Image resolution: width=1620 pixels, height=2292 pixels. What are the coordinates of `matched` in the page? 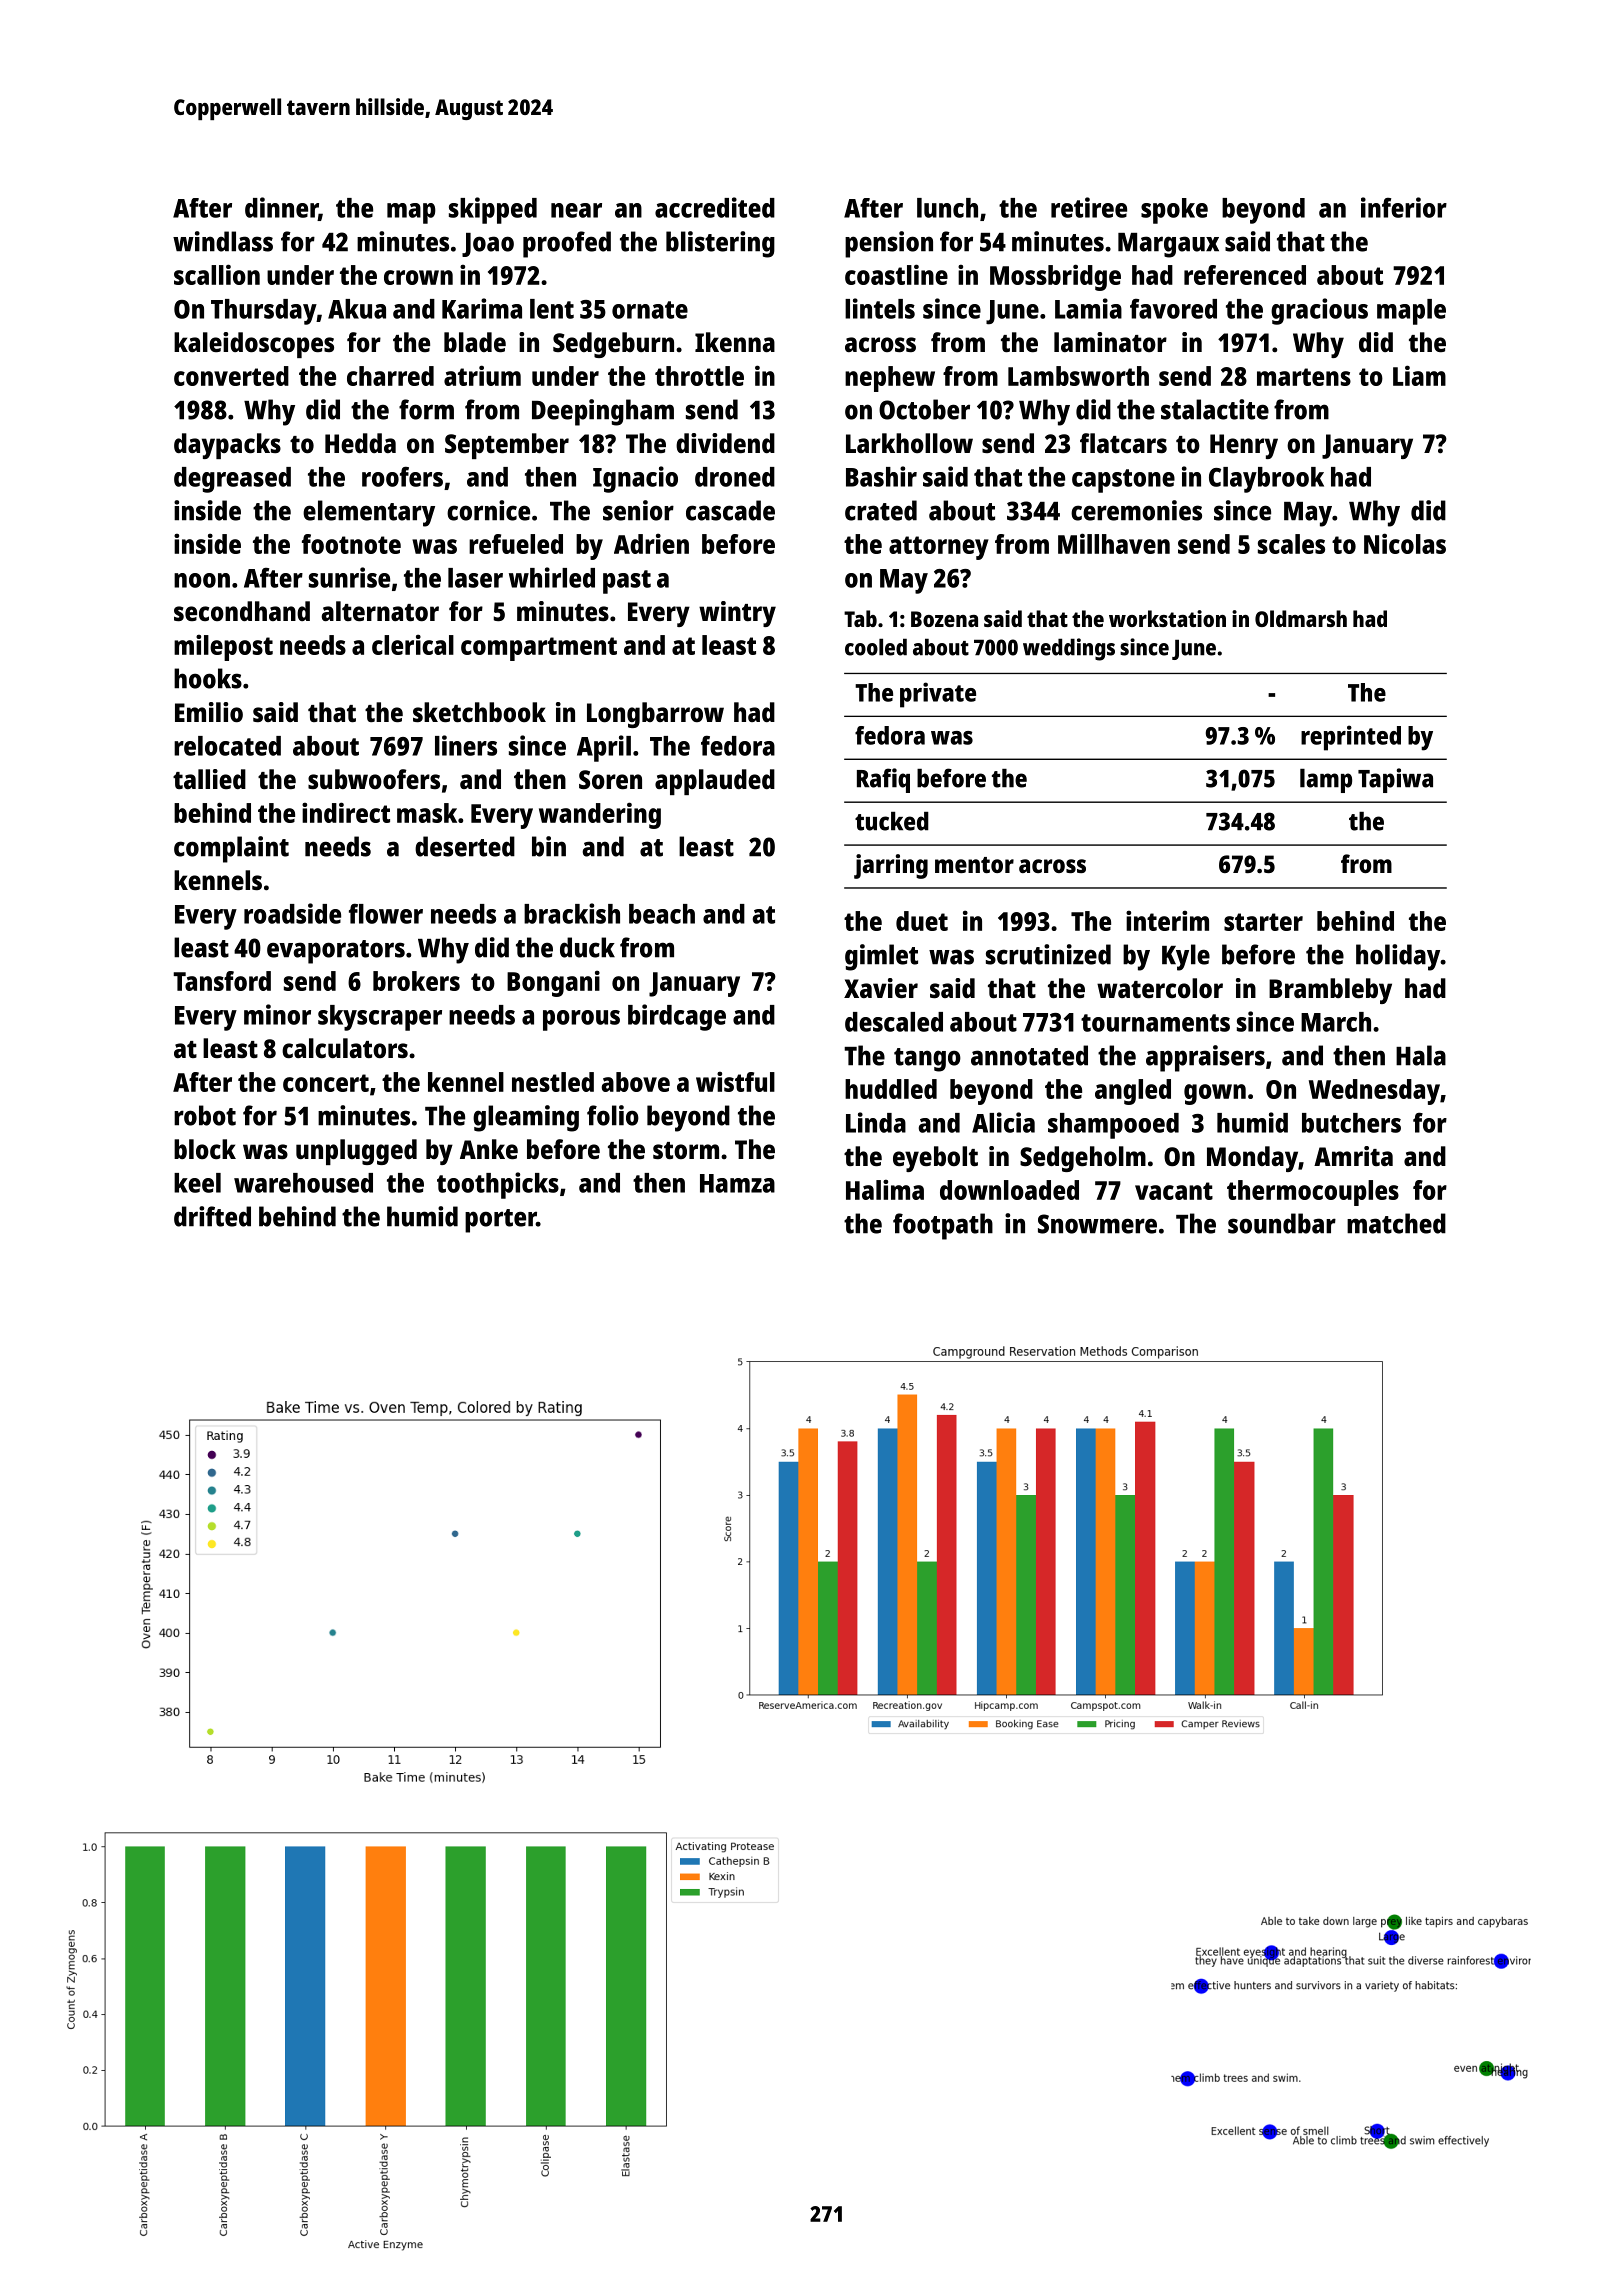 It's located at (1396, 1223).
